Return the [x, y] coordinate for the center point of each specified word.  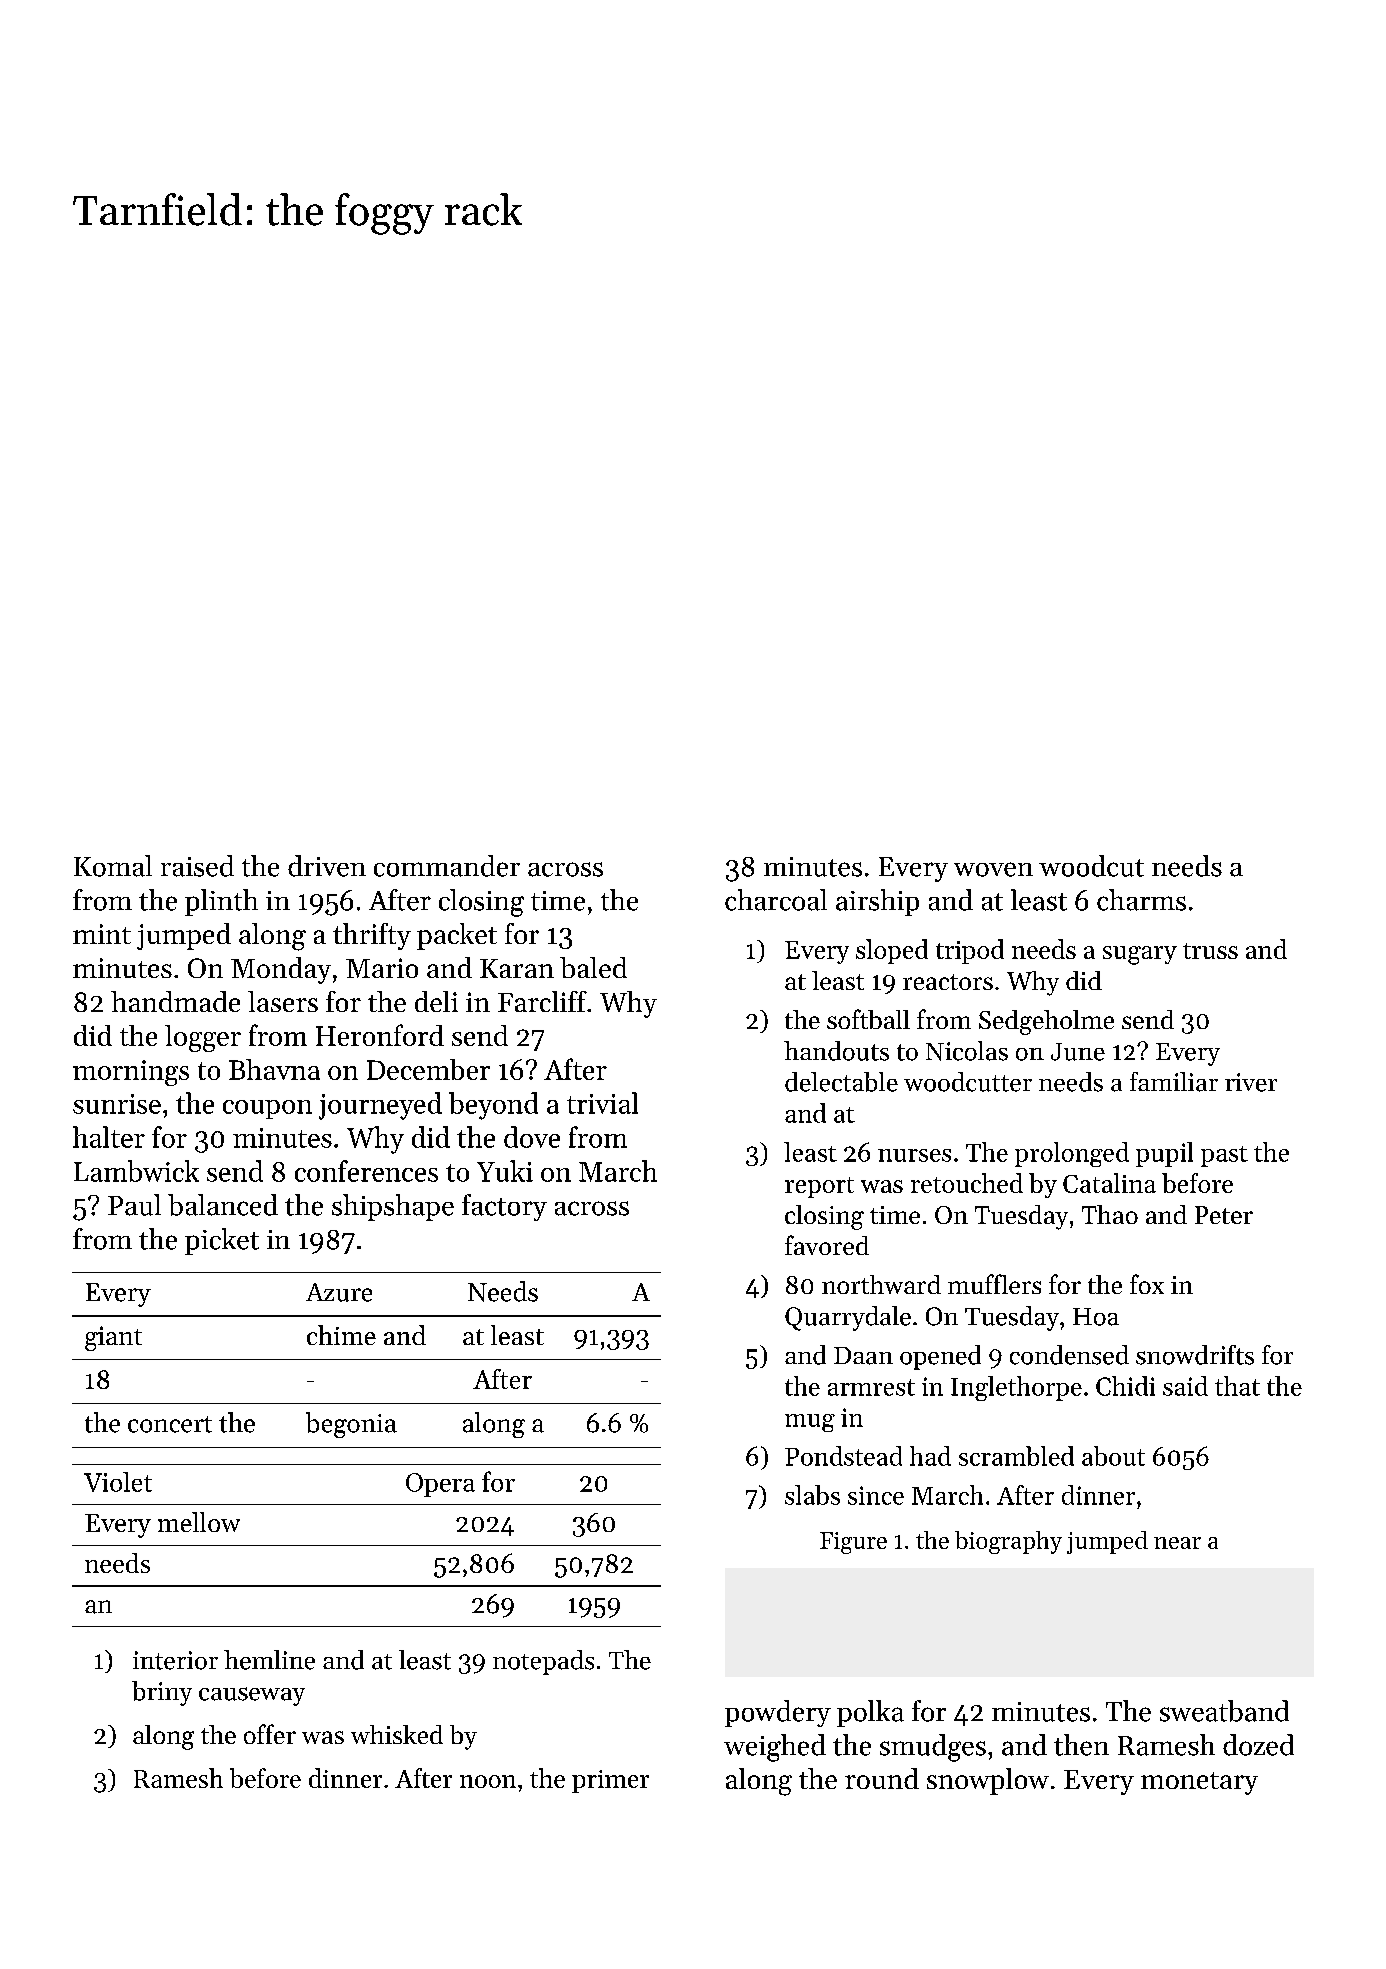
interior [175, 1660]
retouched [967, 1183]
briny [162, 1693]
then [1081, 1745]
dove [532, 1137]
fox [1147, 1284]
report [819, 1187]
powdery [778, 1713]
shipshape [393, 1207]
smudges [933, 1748]
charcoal [776, 900]
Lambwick [136, 1171]
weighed [775, 1748]
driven [327, 866]
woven [993, 869]
